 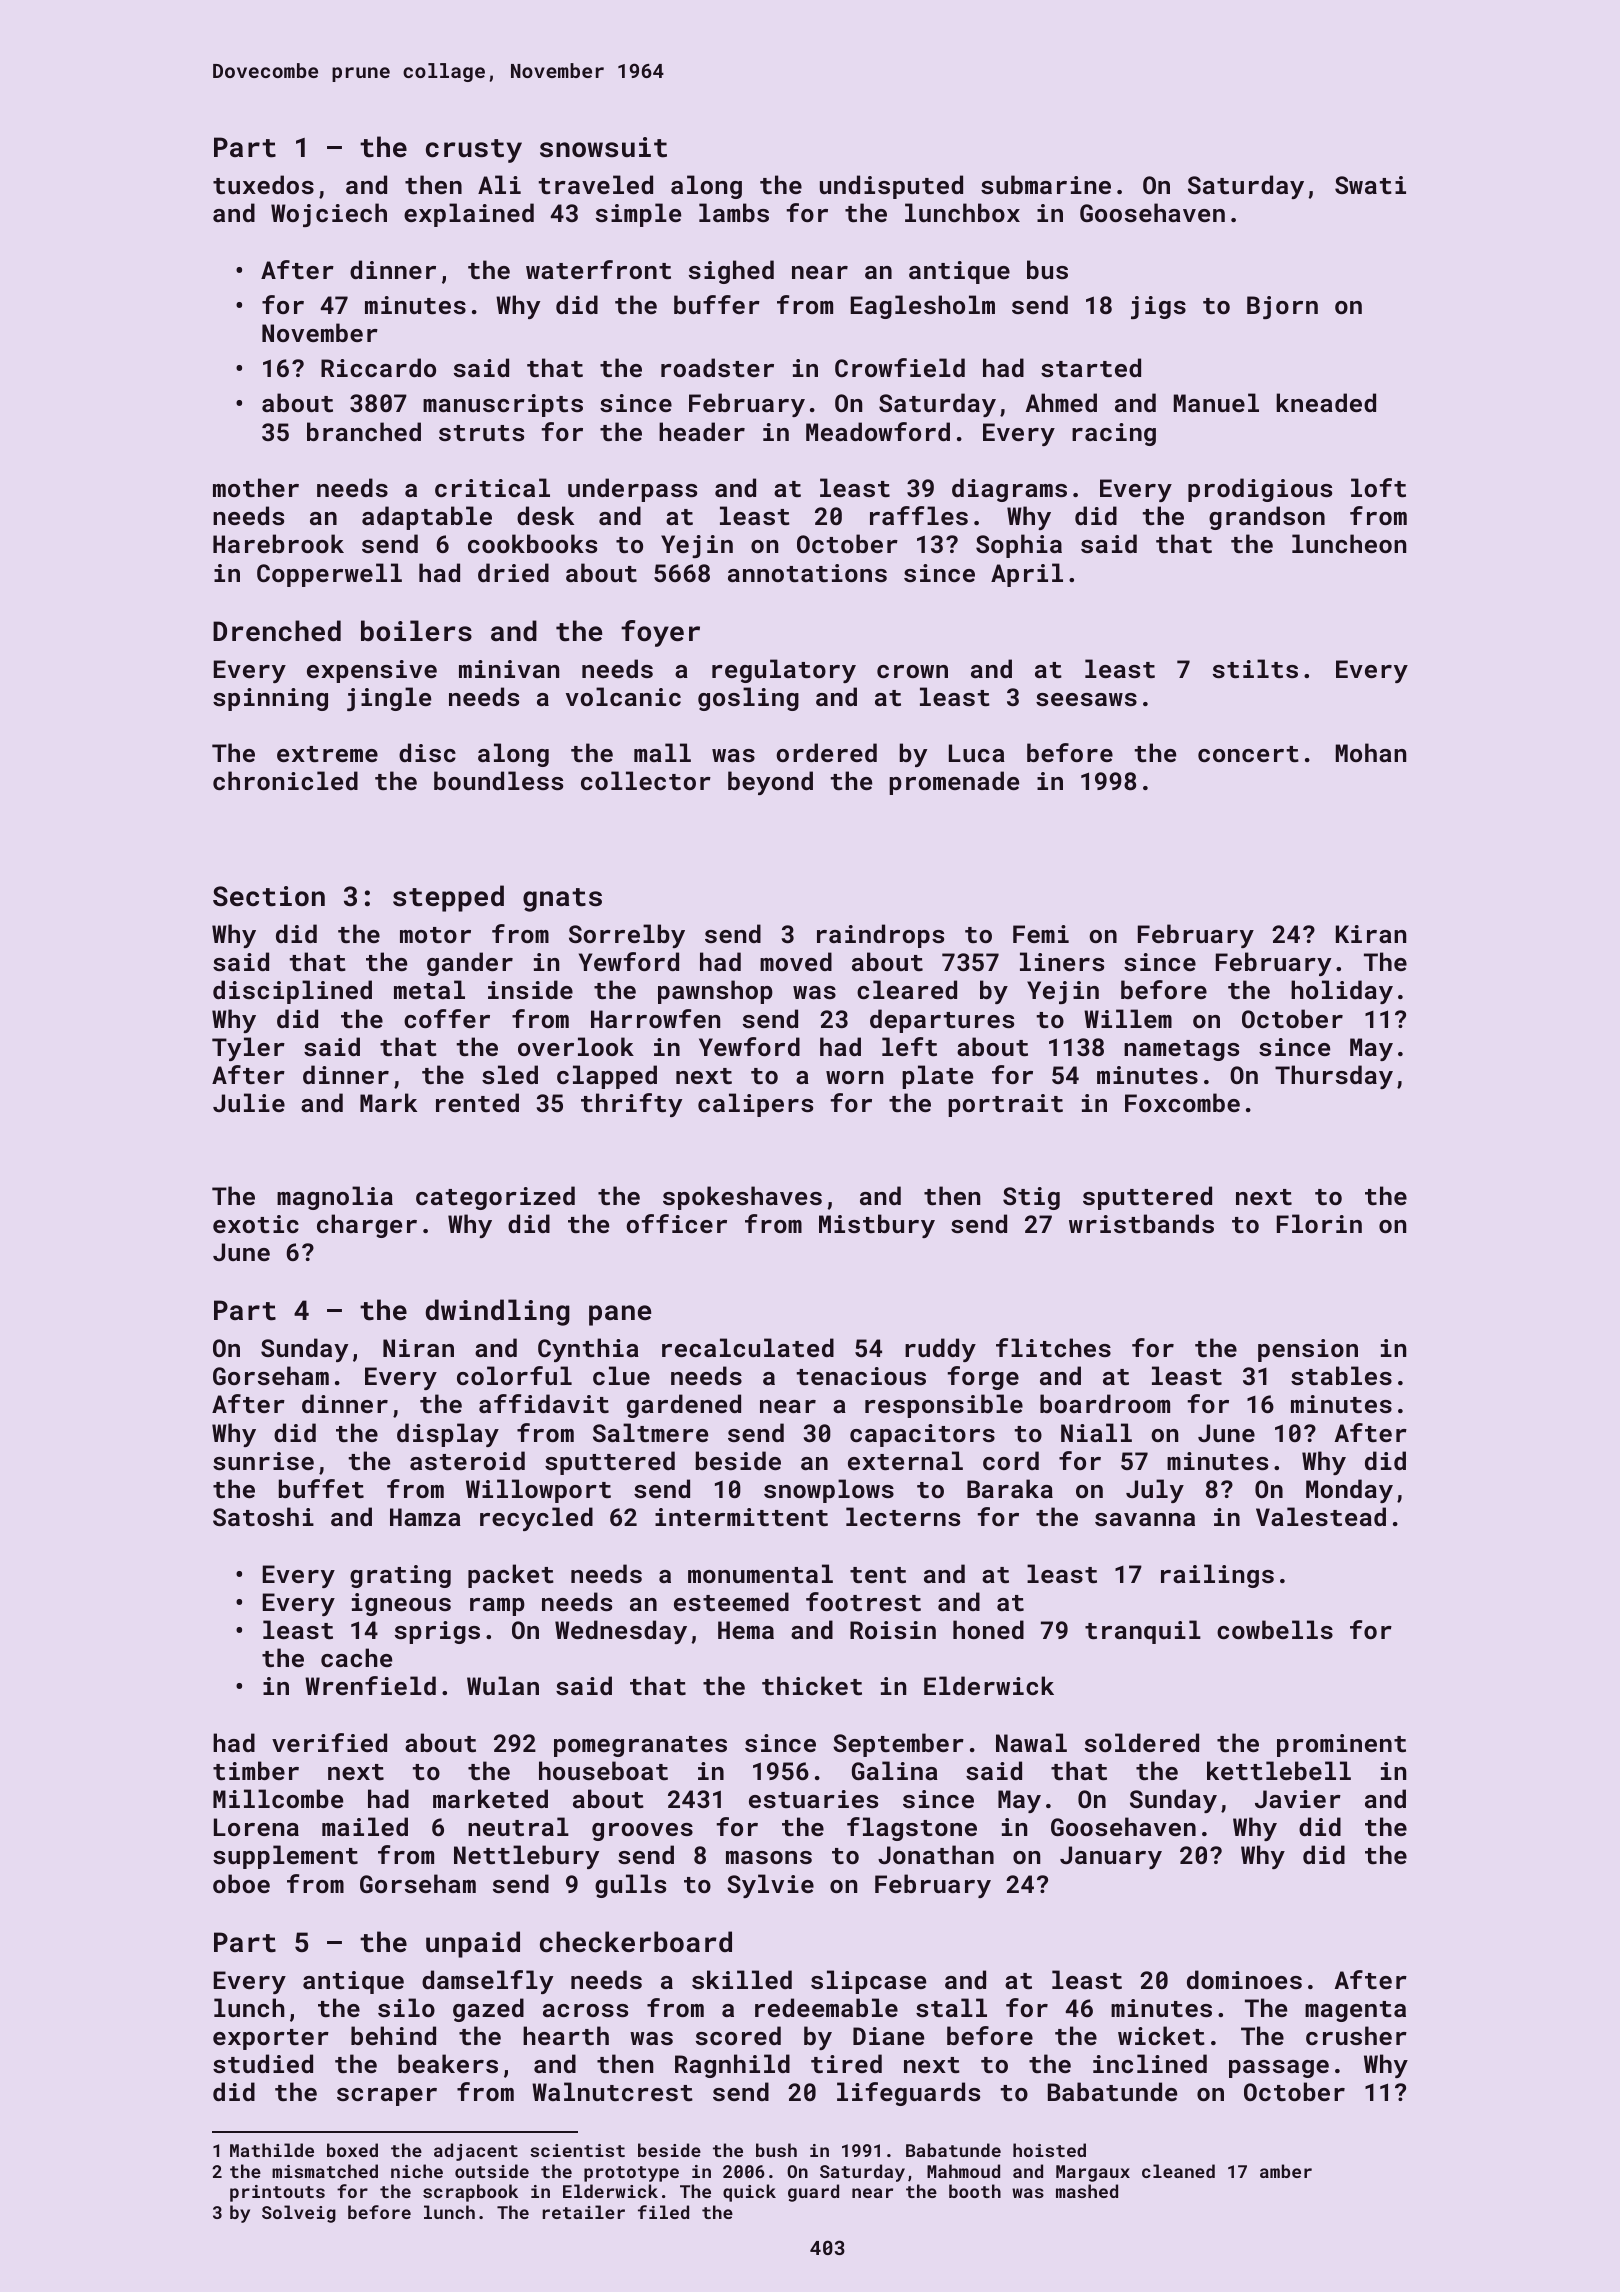 I want to click on Julie, so click(x=249, y=1102).
